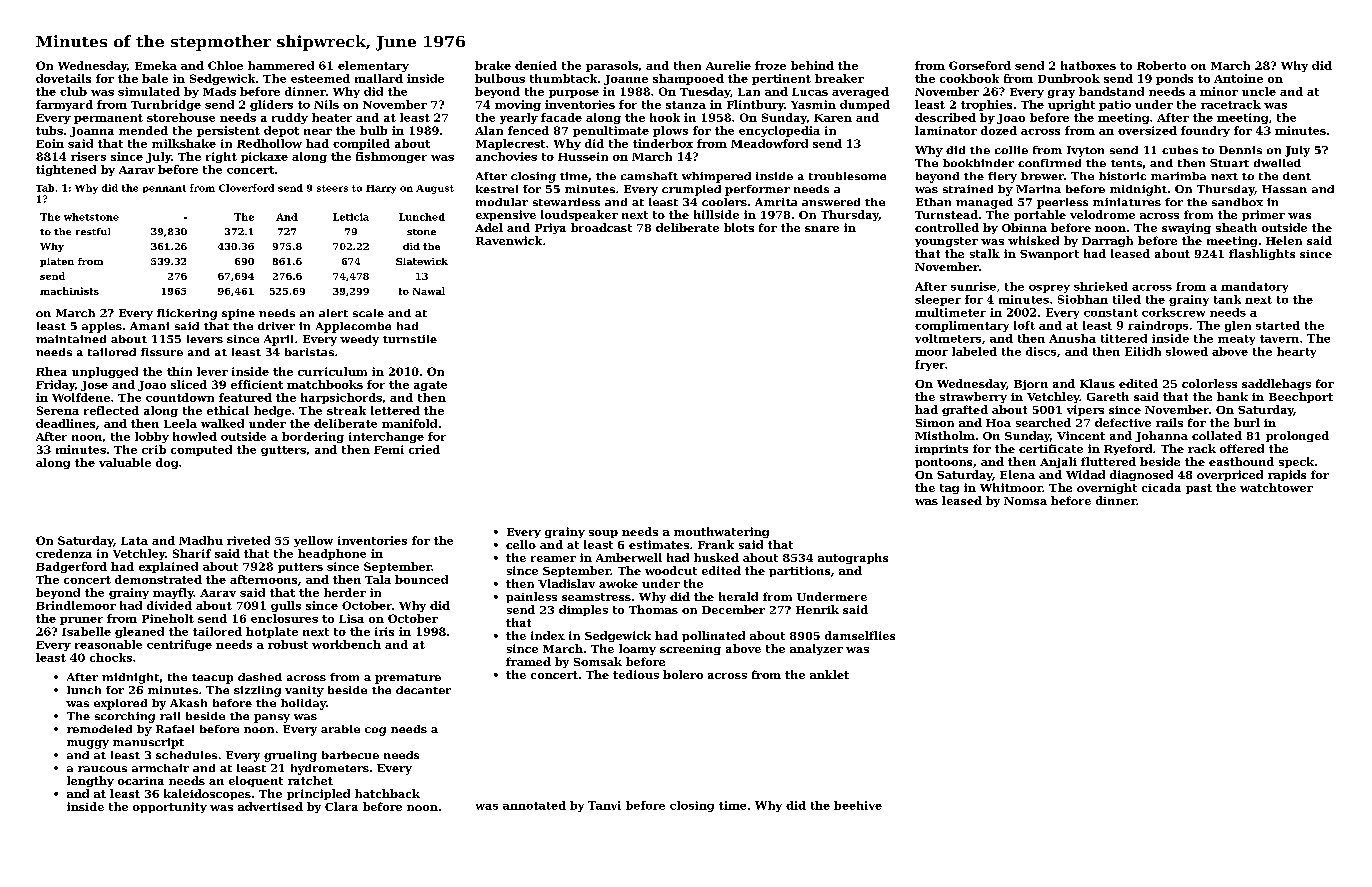 The height and width of the screenshot is (887, 1372). What do you see at coordinates (105, 372) in the screenshot?
I see `unplugged` at bounding box center [105, 372].
